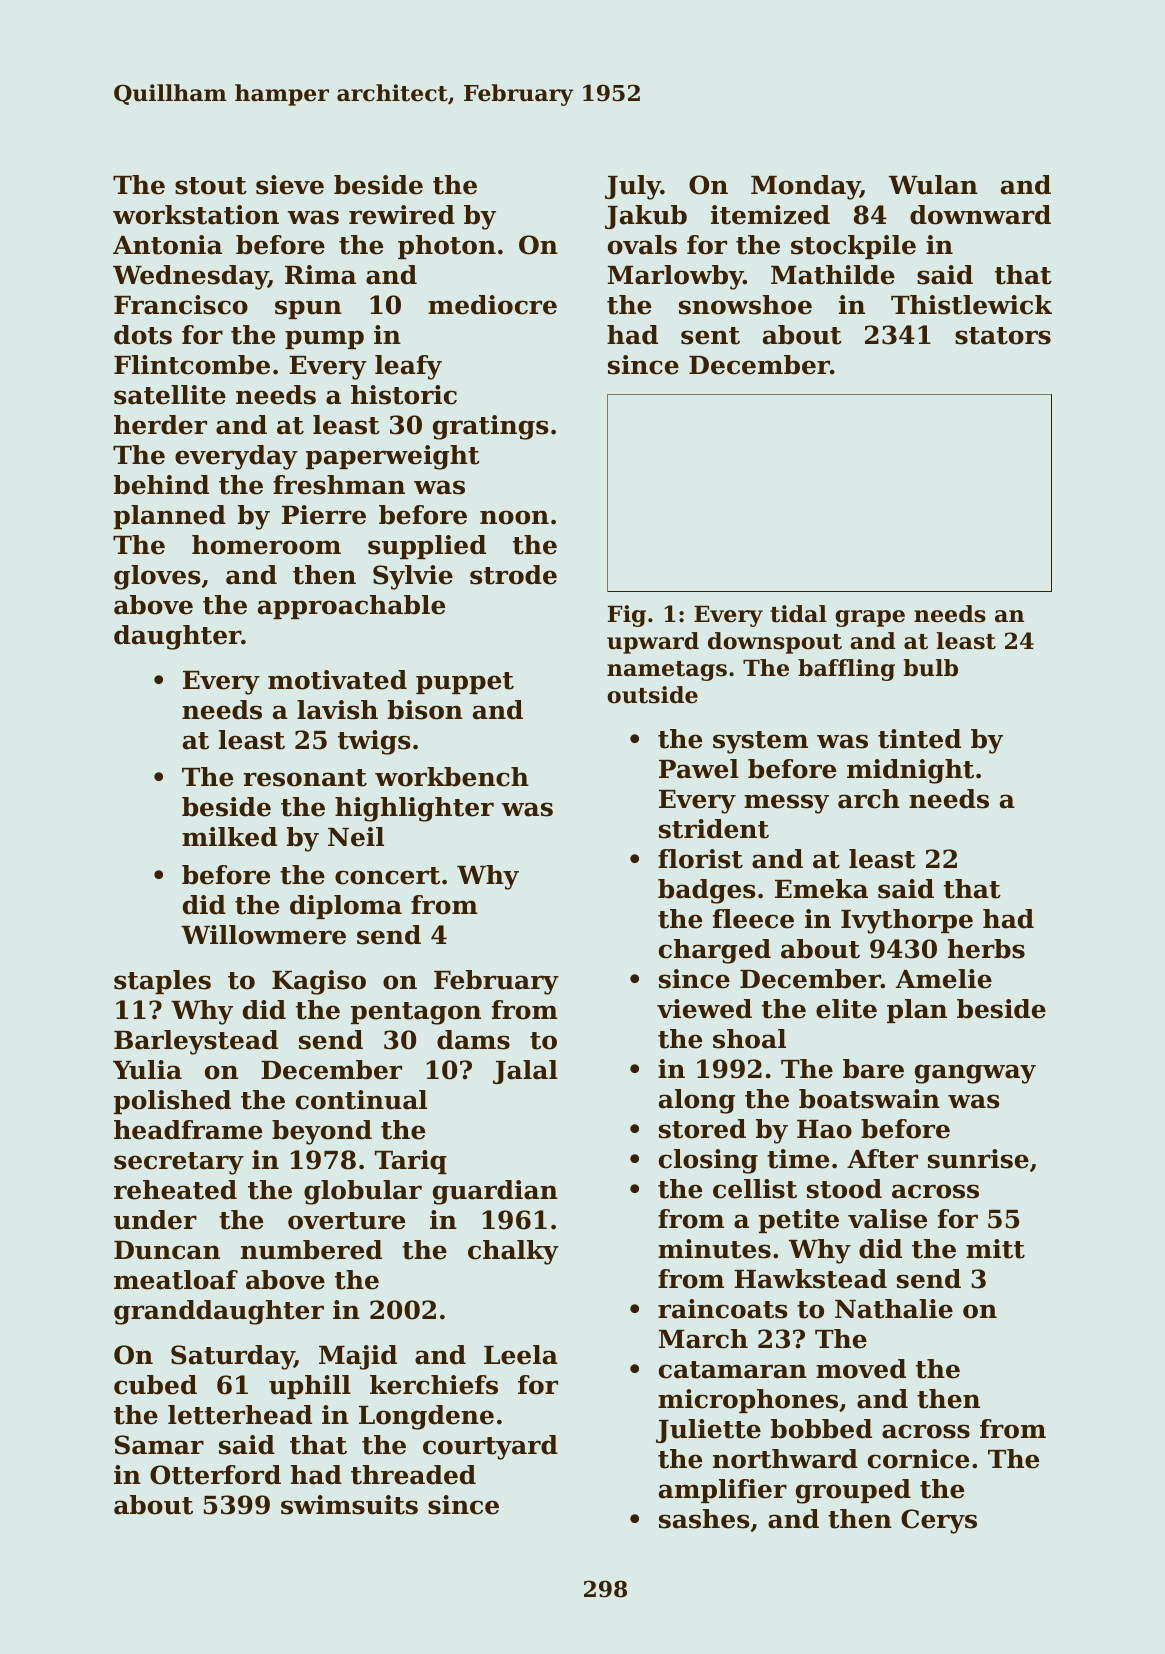 Image resolution: width=1165 pixels, height=1654 pixels. What do you see at coordinates (513, 575) in the screenshot?
I see `strode` at bounding box center [513, 575].
